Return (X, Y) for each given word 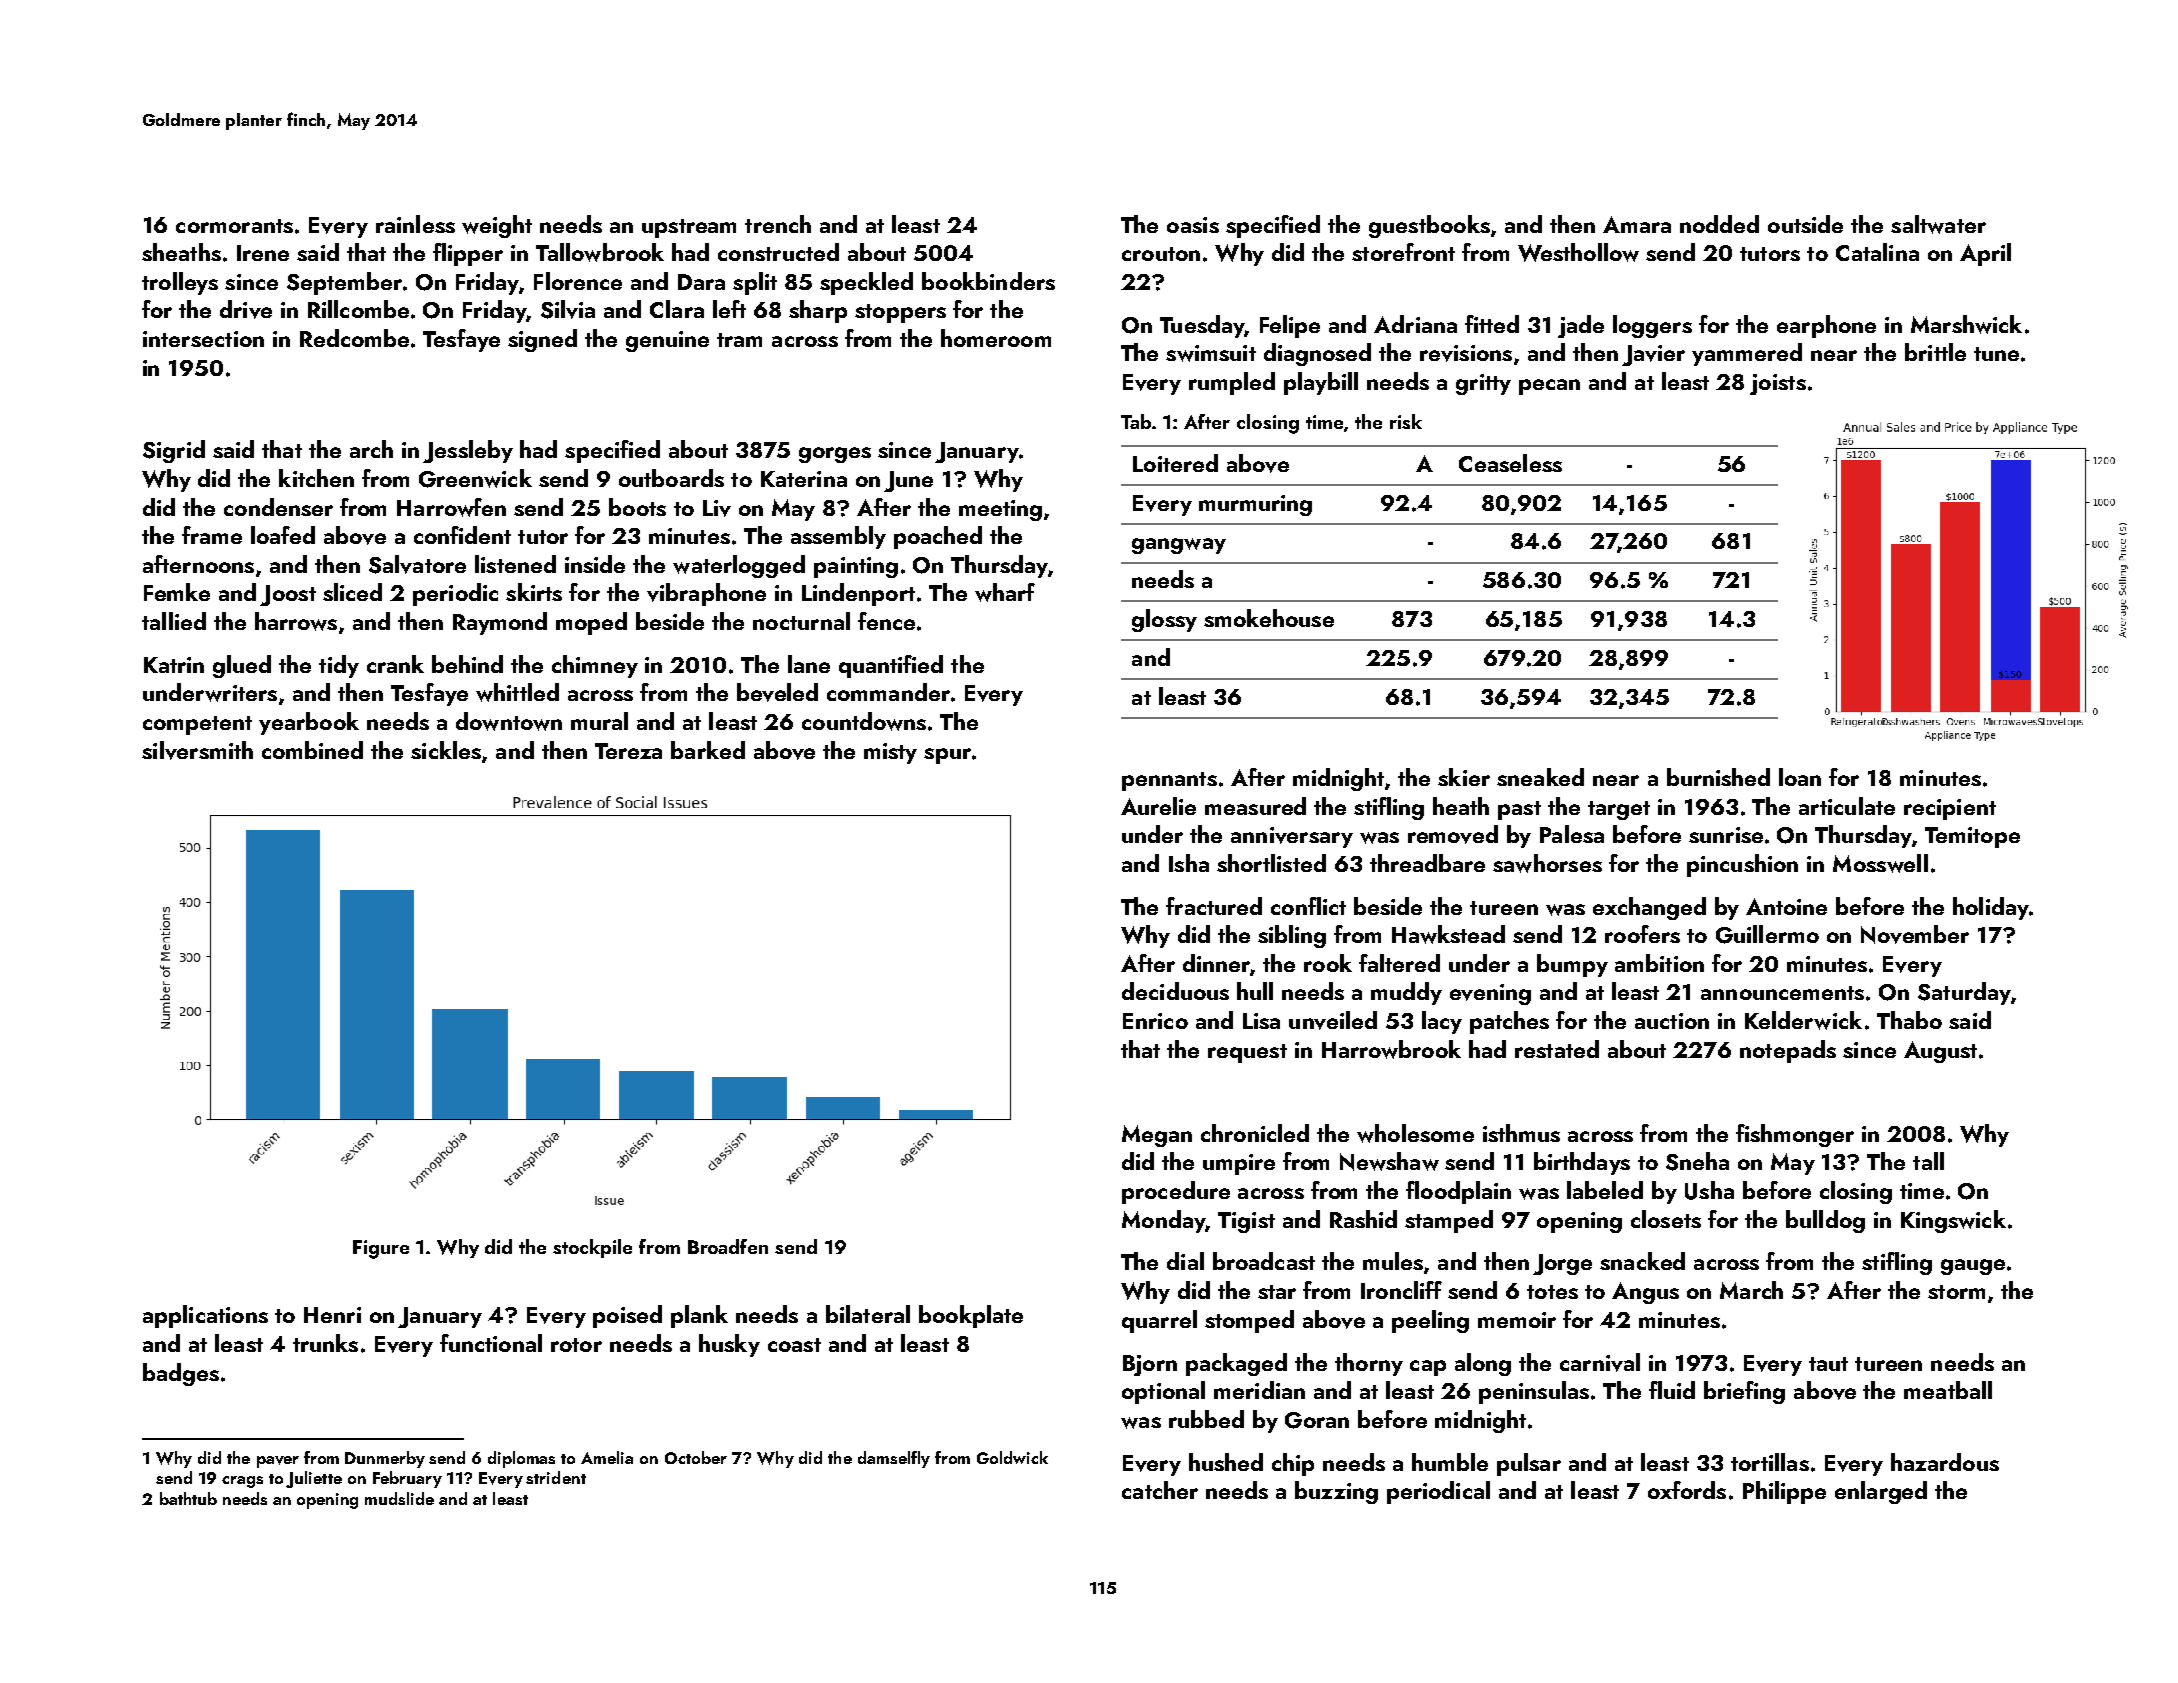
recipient (1950, 809)
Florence (578, 281)
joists (1778, 384)
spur (947, 756)
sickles (446, 750)
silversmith (197, 750)
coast (794, 1345)
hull (1255, 991)
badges (181, 1374)
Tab (1136, 421)
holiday (1991, 908)
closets (1666, 1219)
